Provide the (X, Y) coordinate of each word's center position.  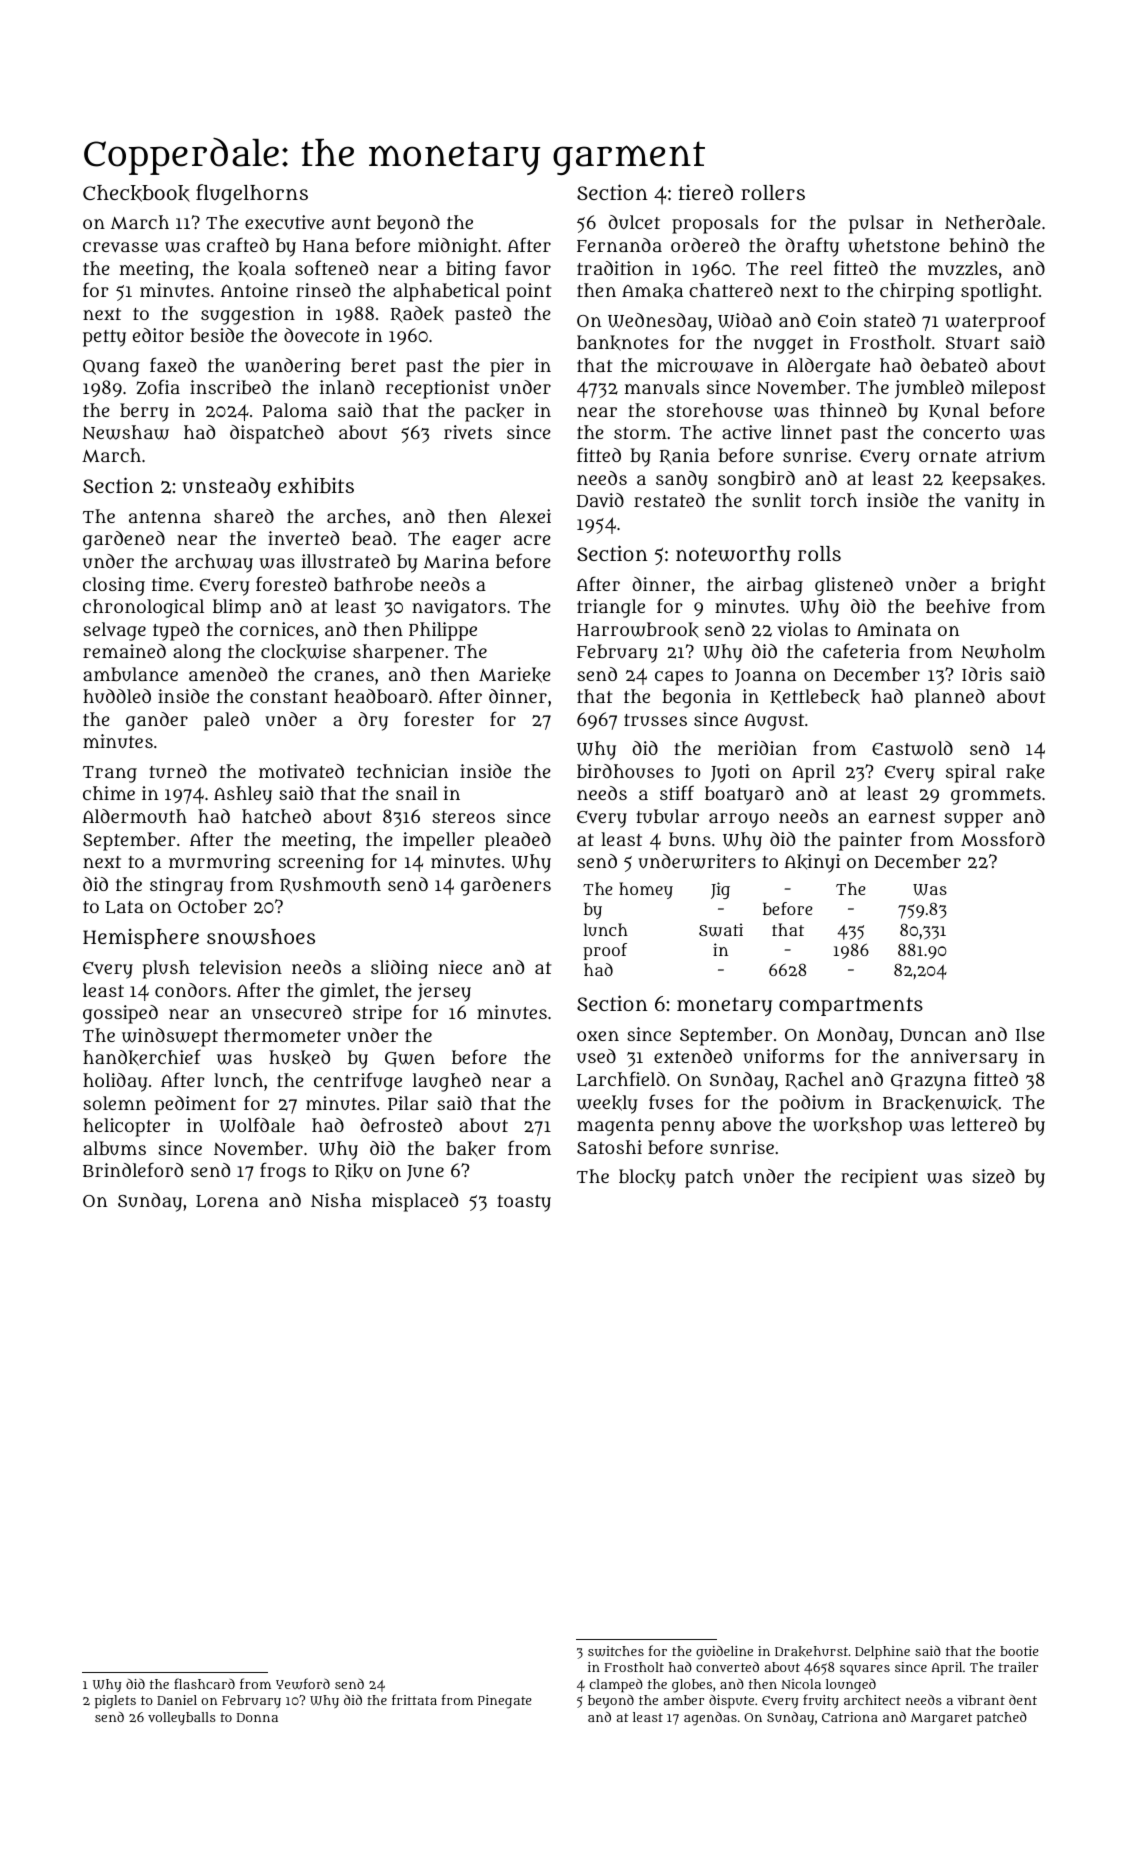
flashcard (204, 1683)
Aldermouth (134, 816)
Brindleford (133, 1169)
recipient (879, 1178)
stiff (677, 792)
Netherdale (993, 222)
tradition (615, 268)
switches (616, 1651)
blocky (647, 1178)
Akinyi (812, 863)
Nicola (801, 1684)
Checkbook (136, 193)
